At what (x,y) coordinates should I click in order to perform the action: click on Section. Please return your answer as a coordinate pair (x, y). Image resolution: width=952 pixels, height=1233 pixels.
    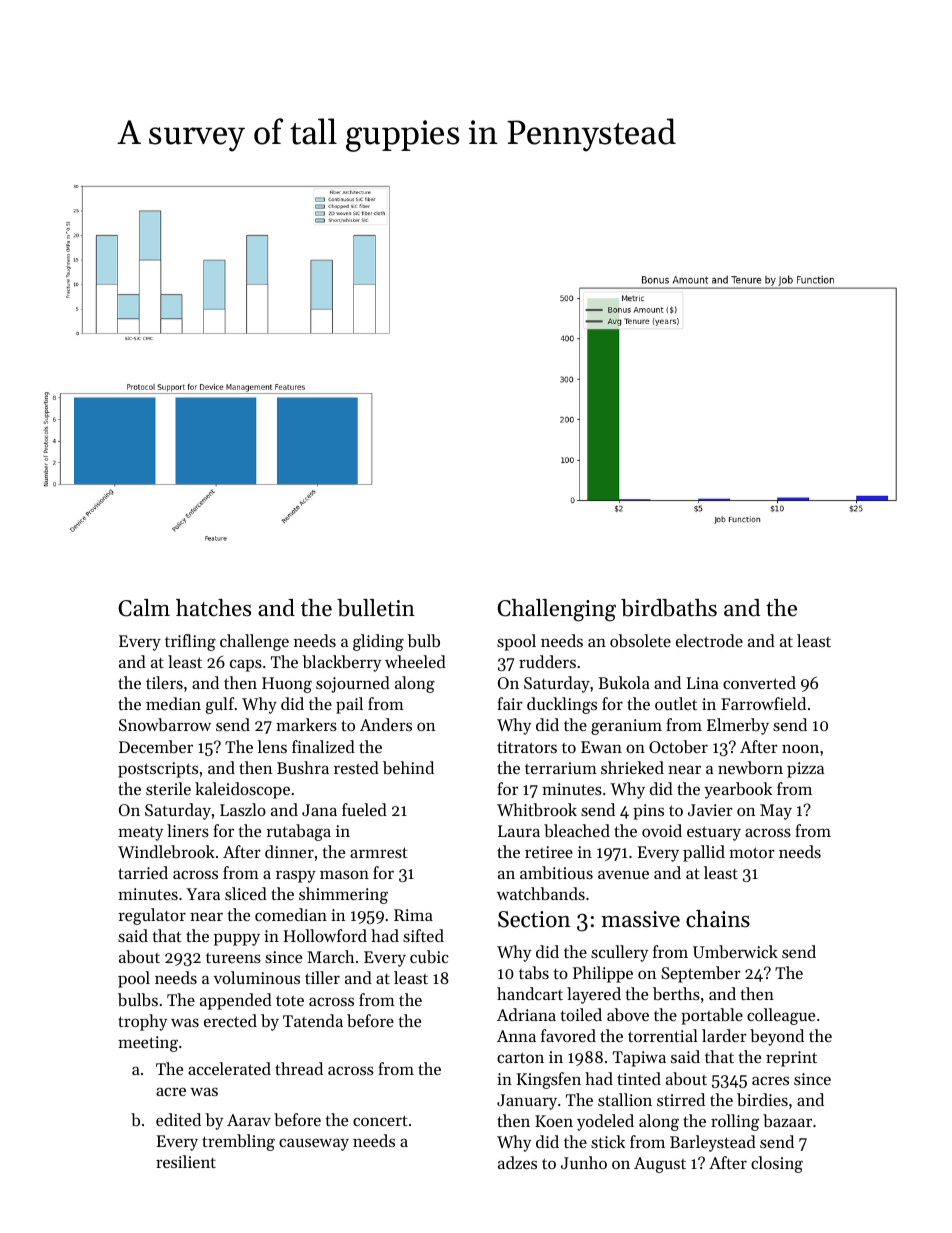
    Looking at the image, I should click on (534, 919).
